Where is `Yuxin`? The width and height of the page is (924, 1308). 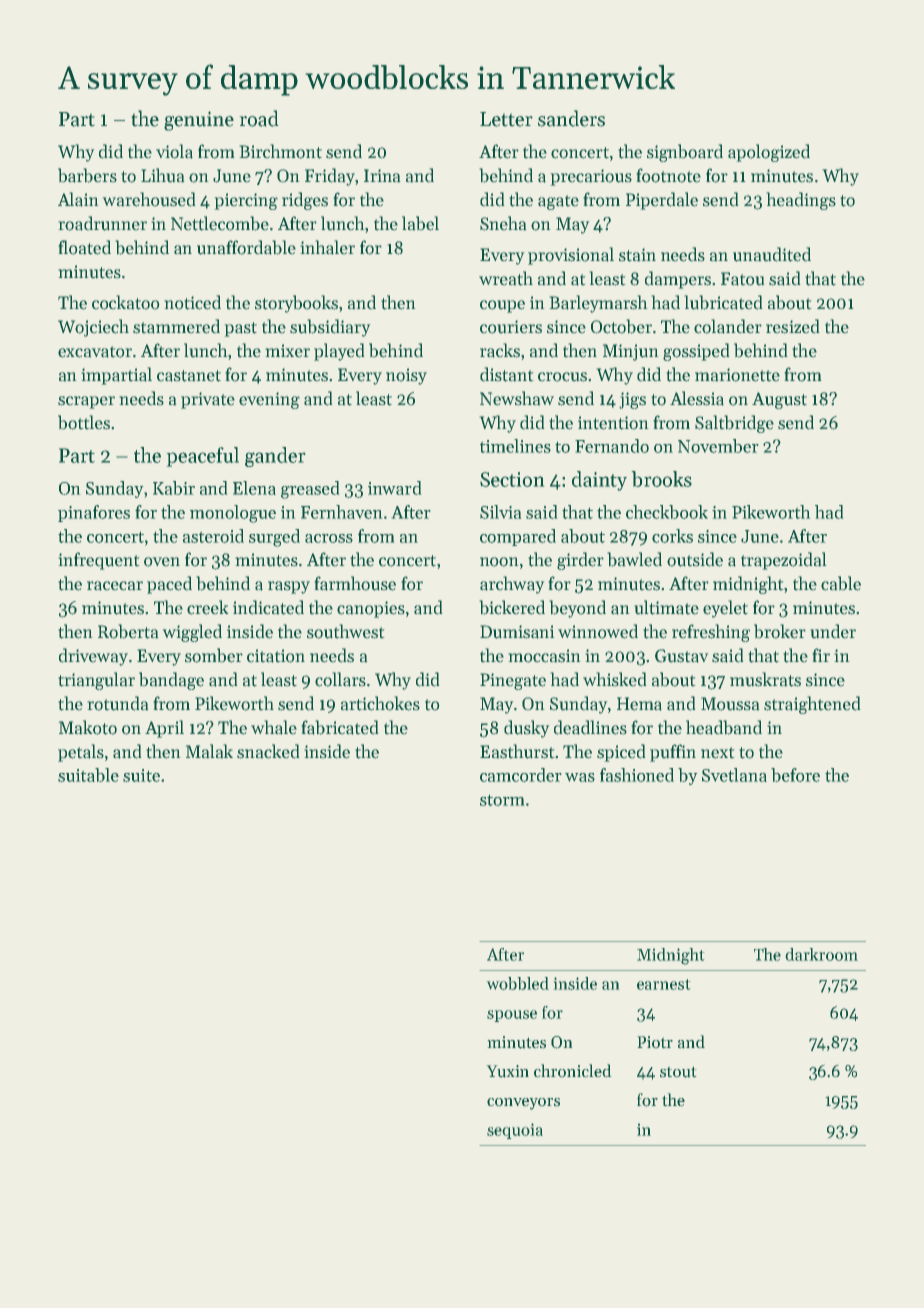
Yuxin is located at coordinates (508, 1071).
